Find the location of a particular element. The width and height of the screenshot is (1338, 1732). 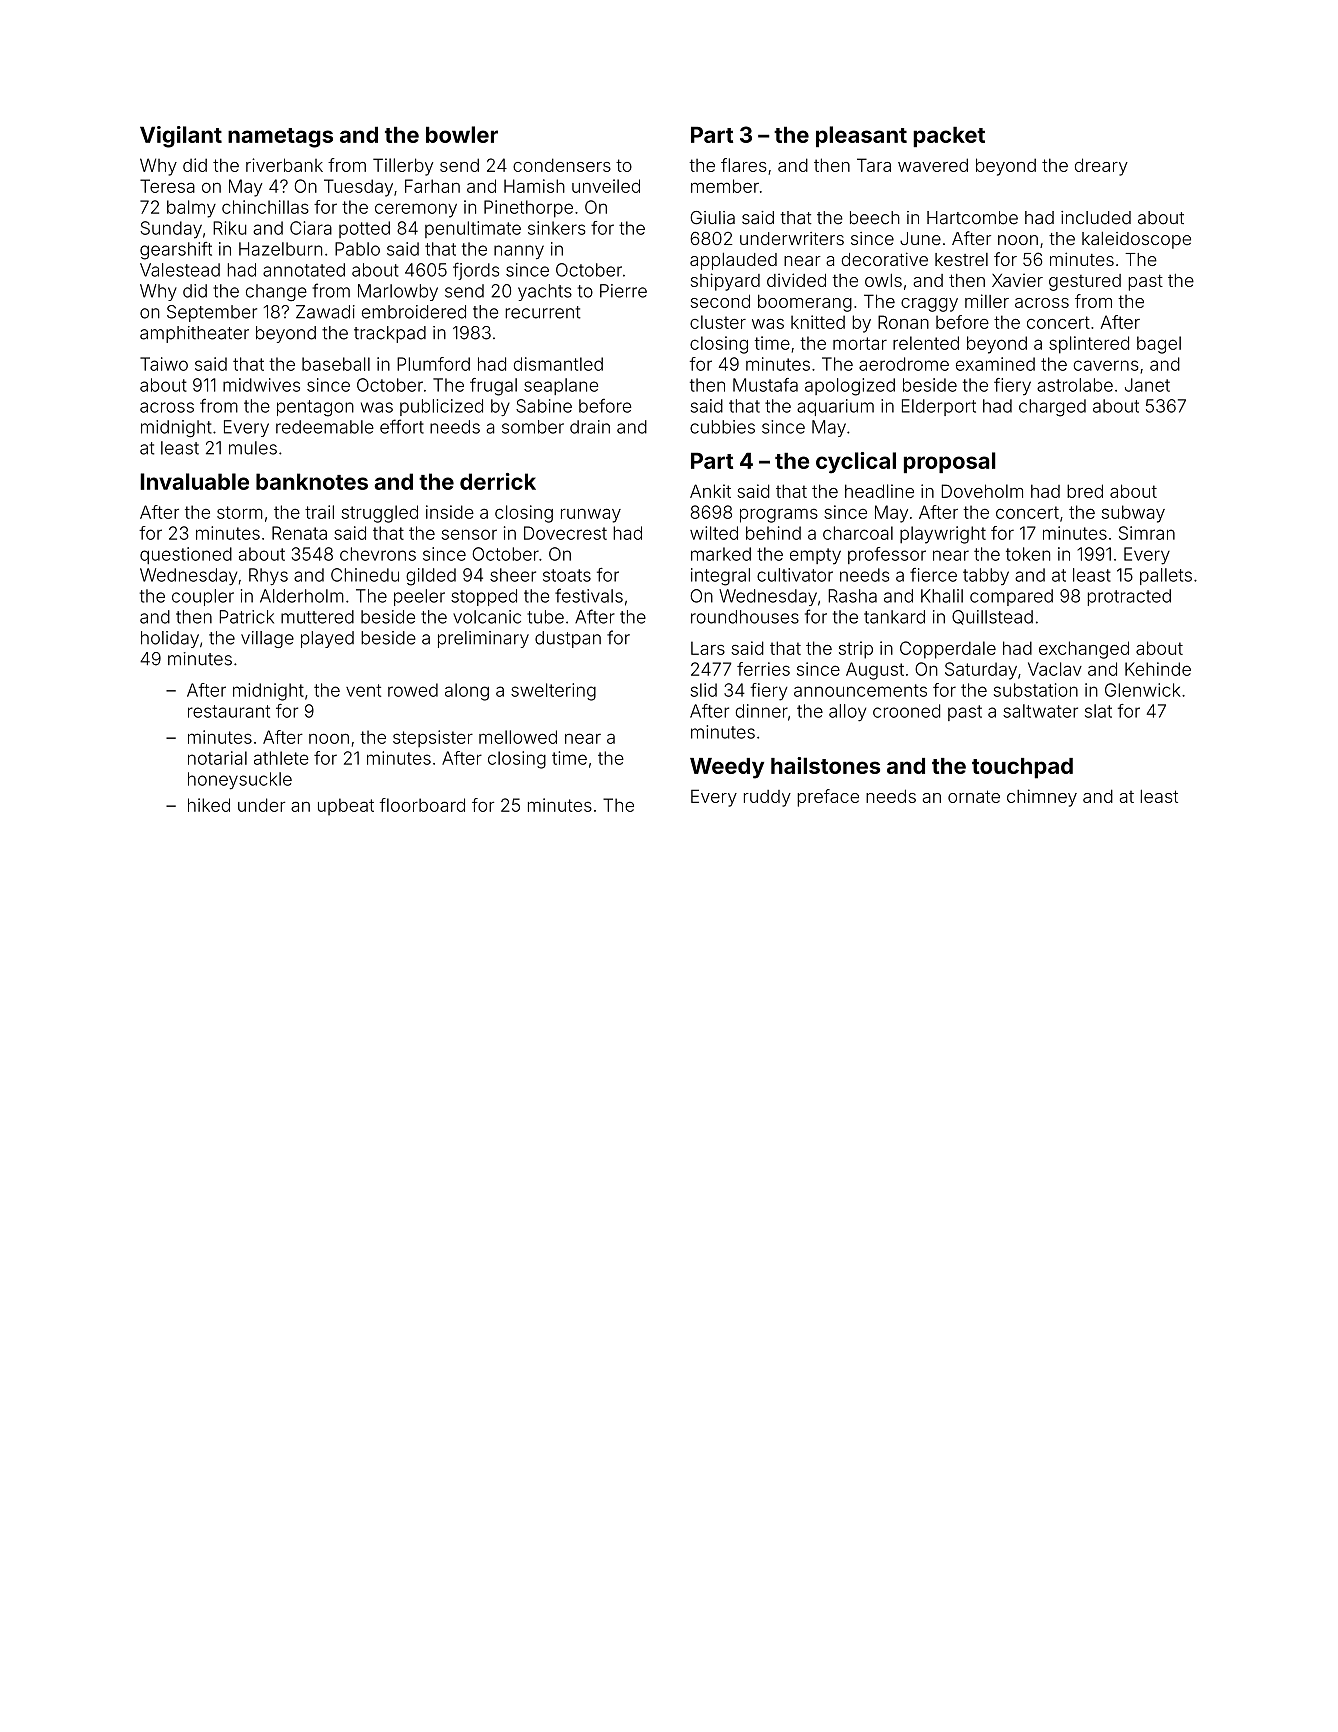

amphitheater is located at coordinates (194, 334).
